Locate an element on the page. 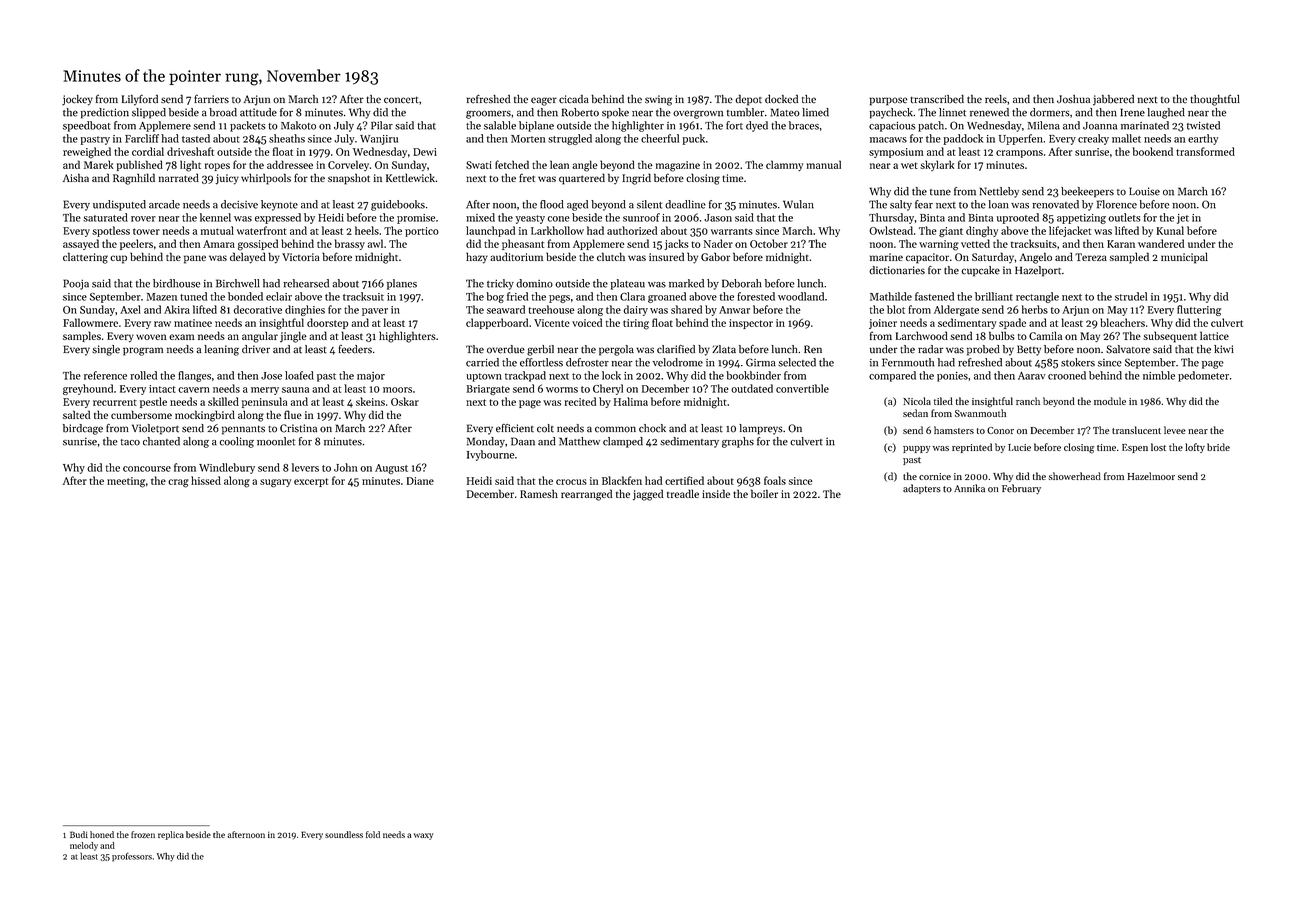  replica is located at coordinates (171, 835).
